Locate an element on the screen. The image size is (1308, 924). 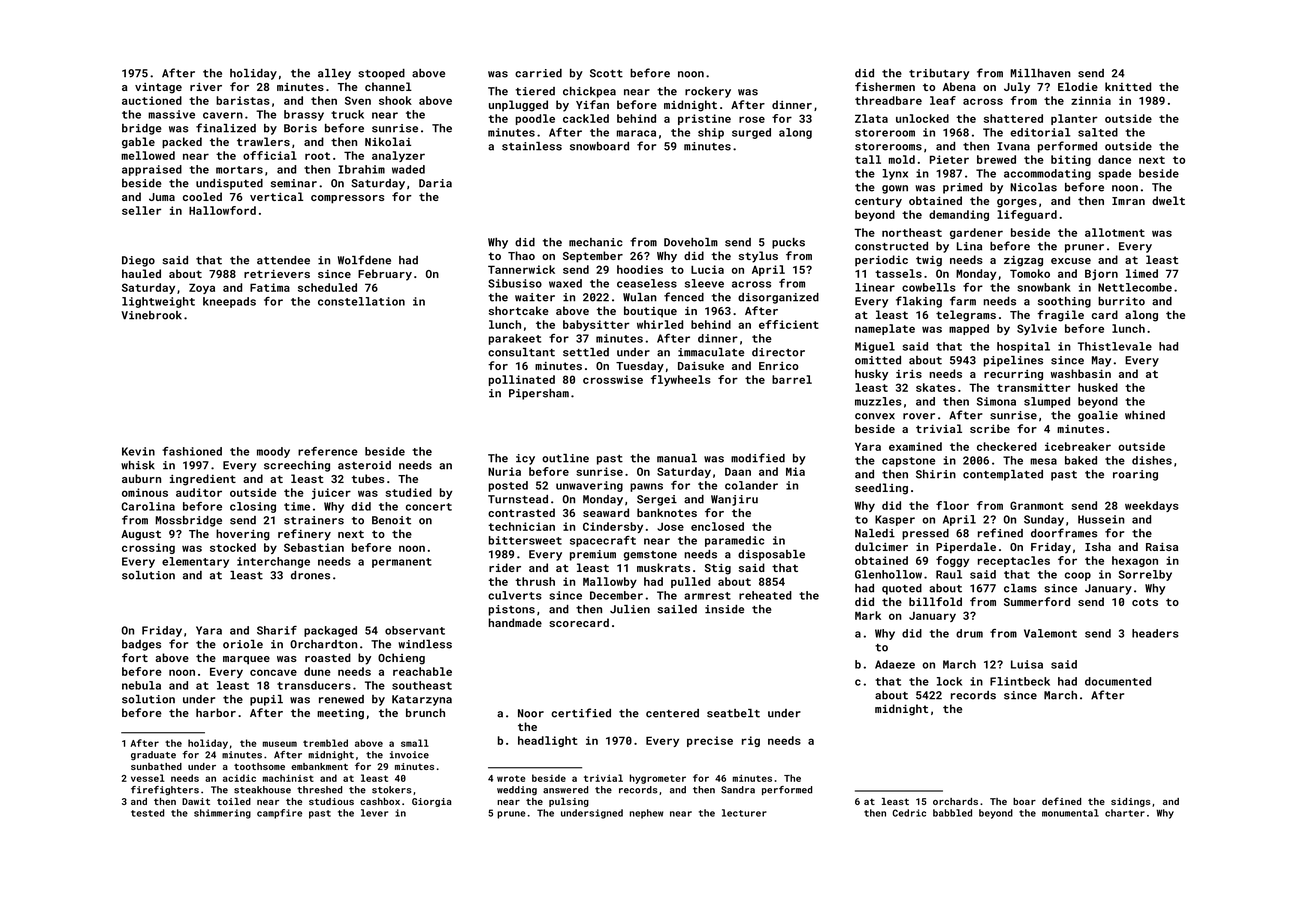
Granmont is located at coordinates (1036, 505).
